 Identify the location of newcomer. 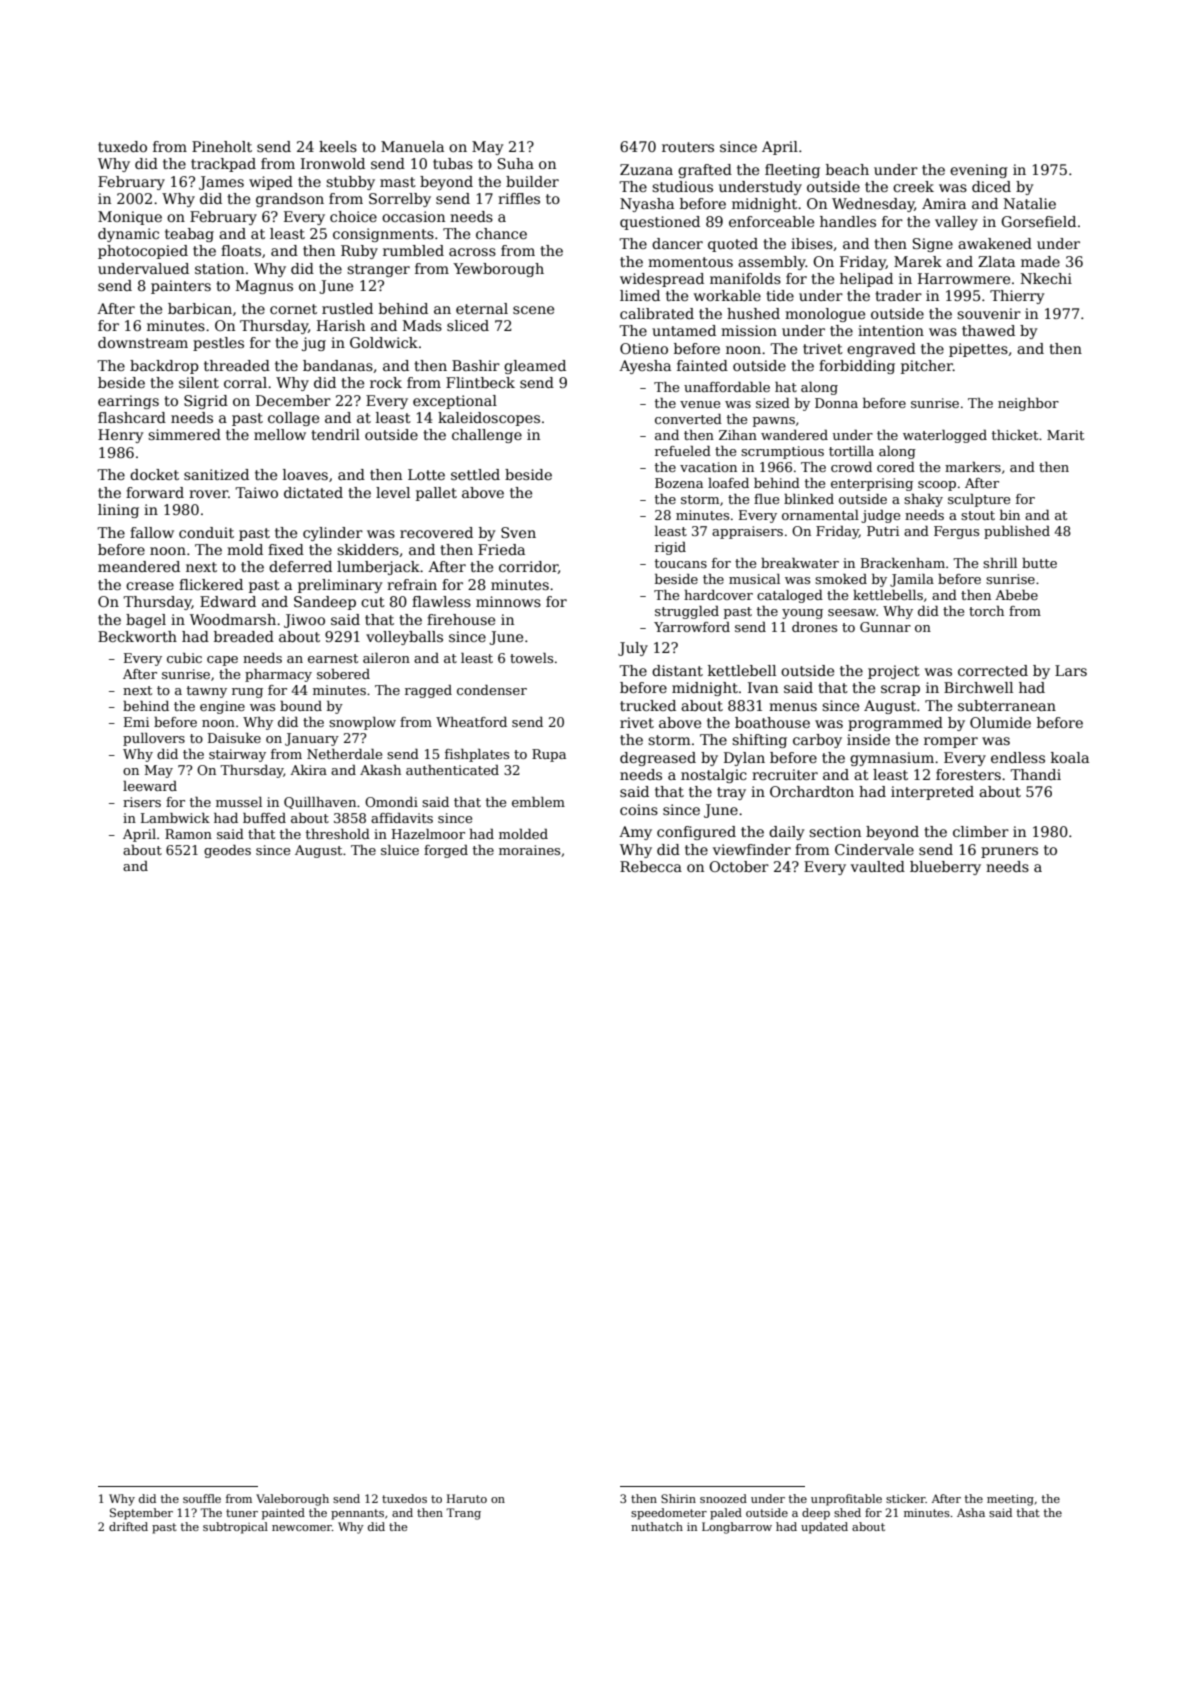
(302, 1528).
